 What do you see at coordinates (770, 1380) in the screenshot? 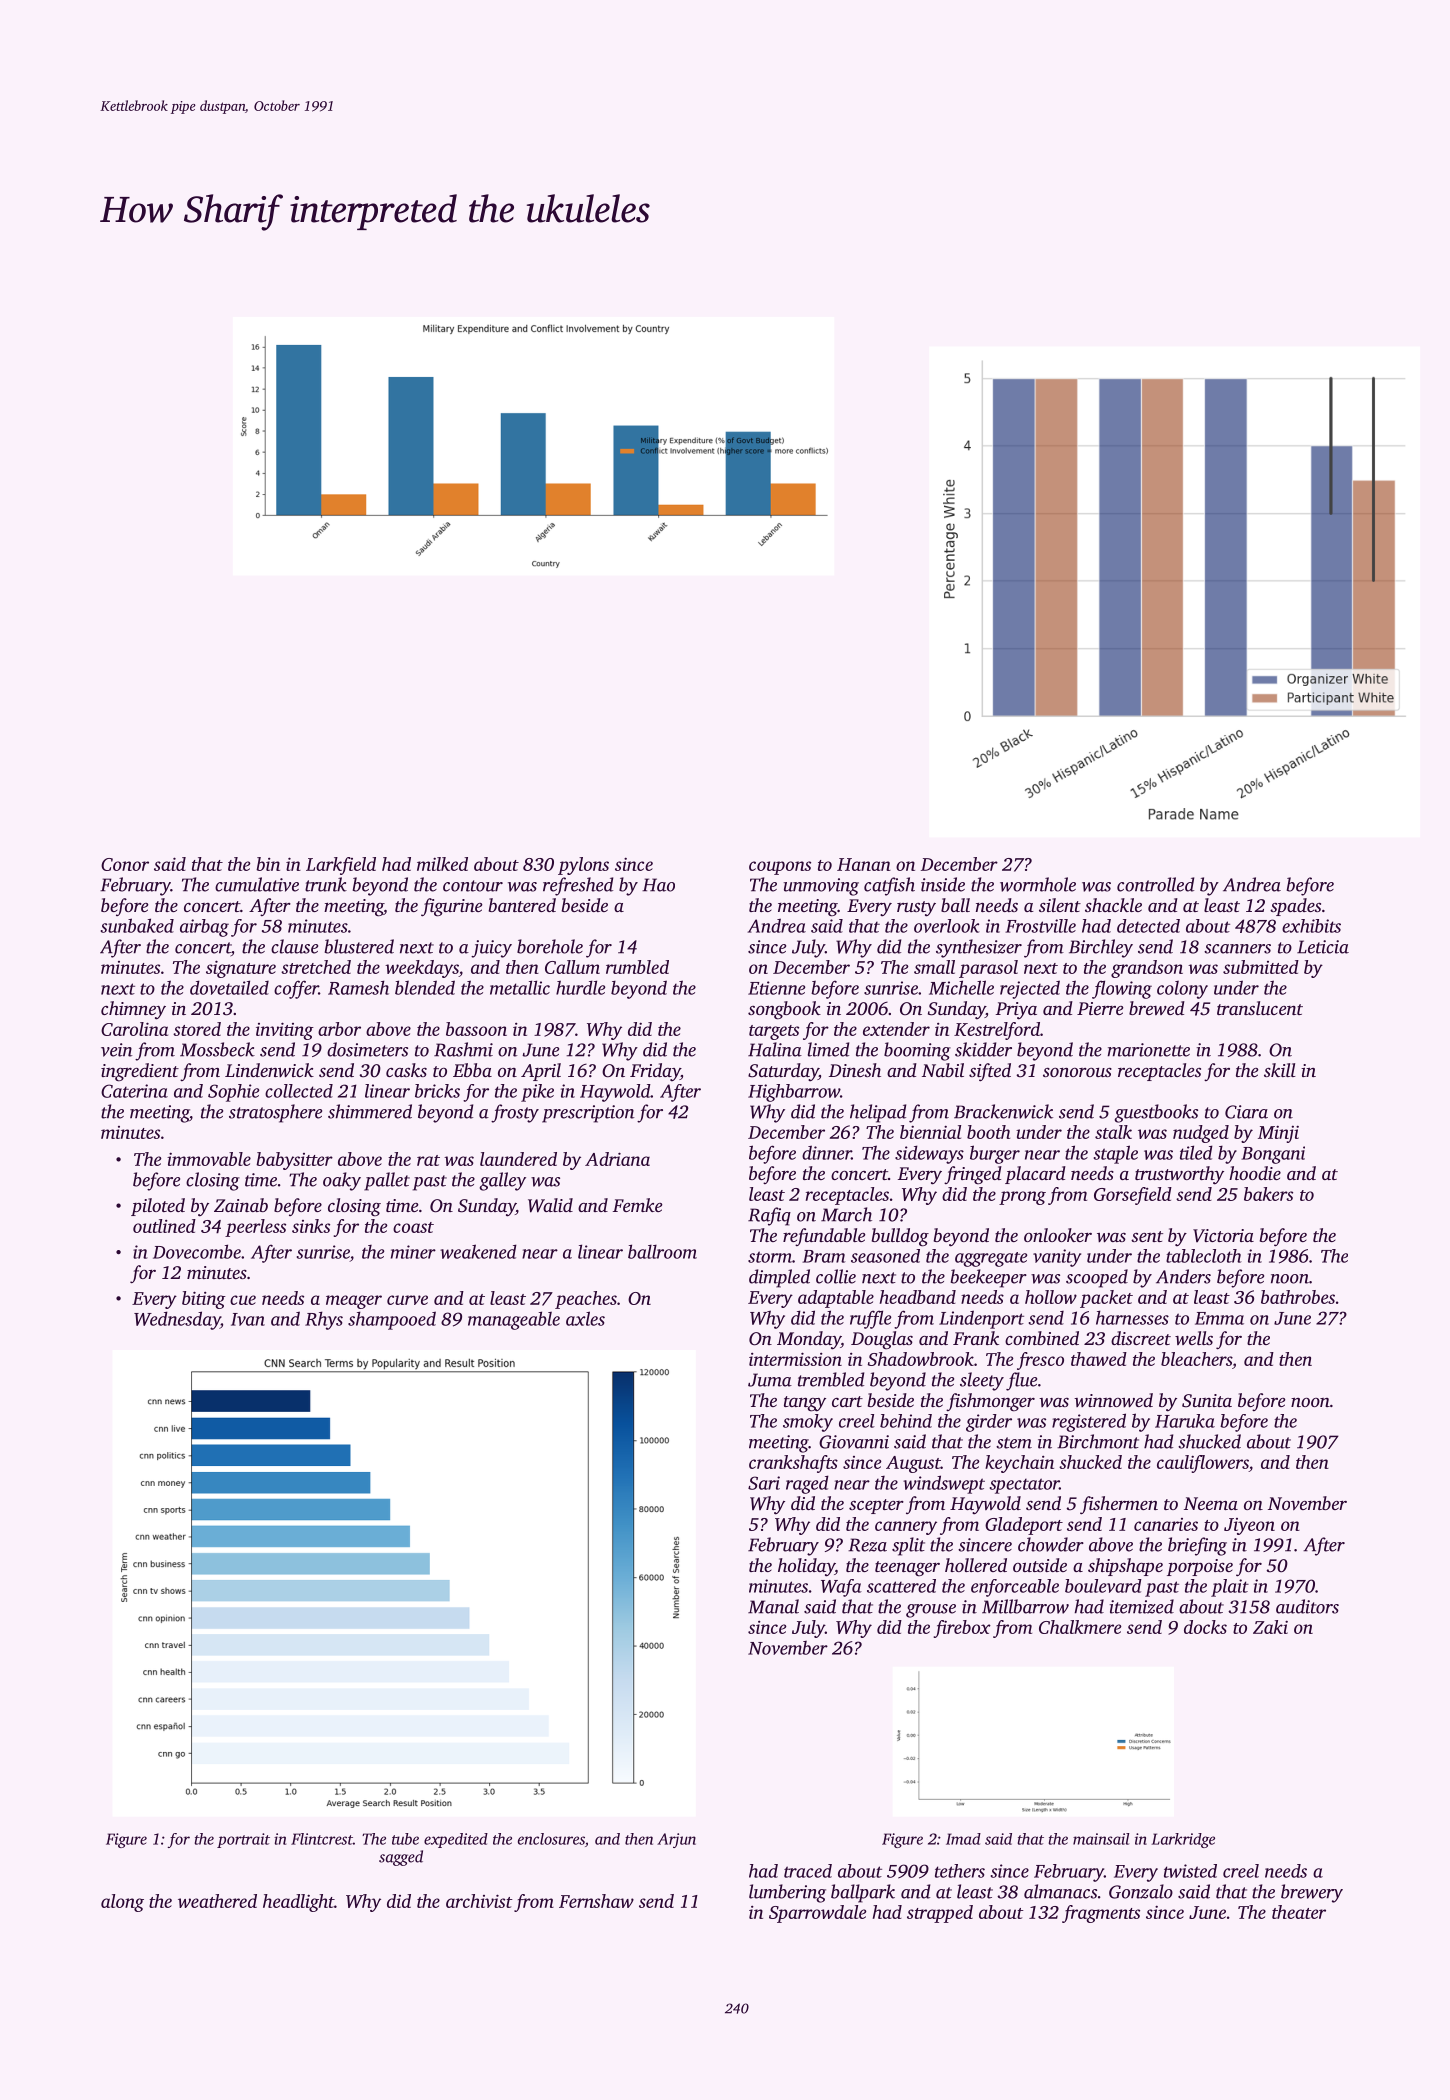
I see `Juma` at bounding box center [770, 1380].
